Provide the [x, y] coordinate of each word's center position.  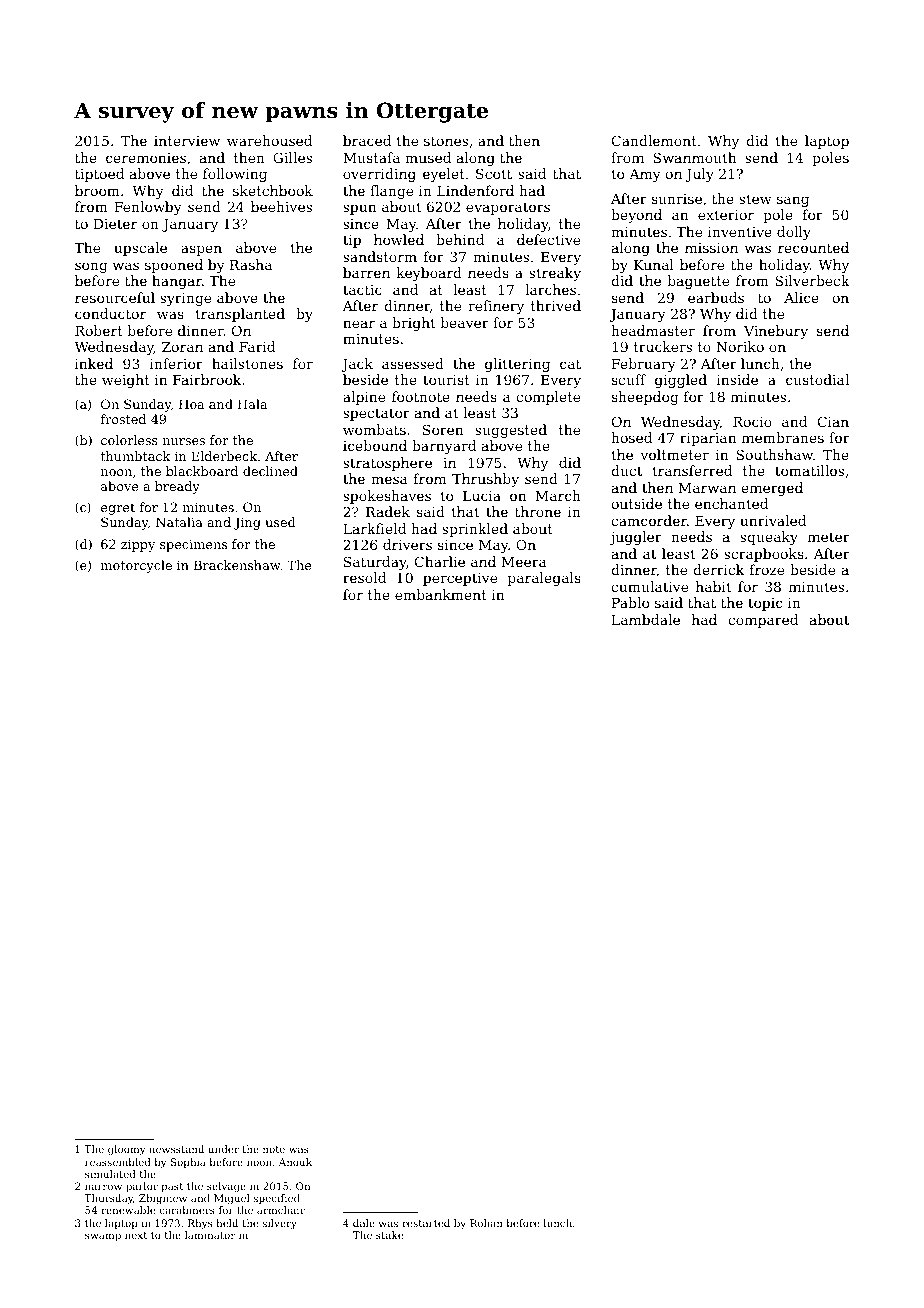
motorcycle [136, 566]
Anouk [295, 1162]
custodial [817, 379]
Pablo [630, 602]
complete [548, 398]
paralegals [544, 579]
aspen [201, 250]
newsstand [176, 1149]
